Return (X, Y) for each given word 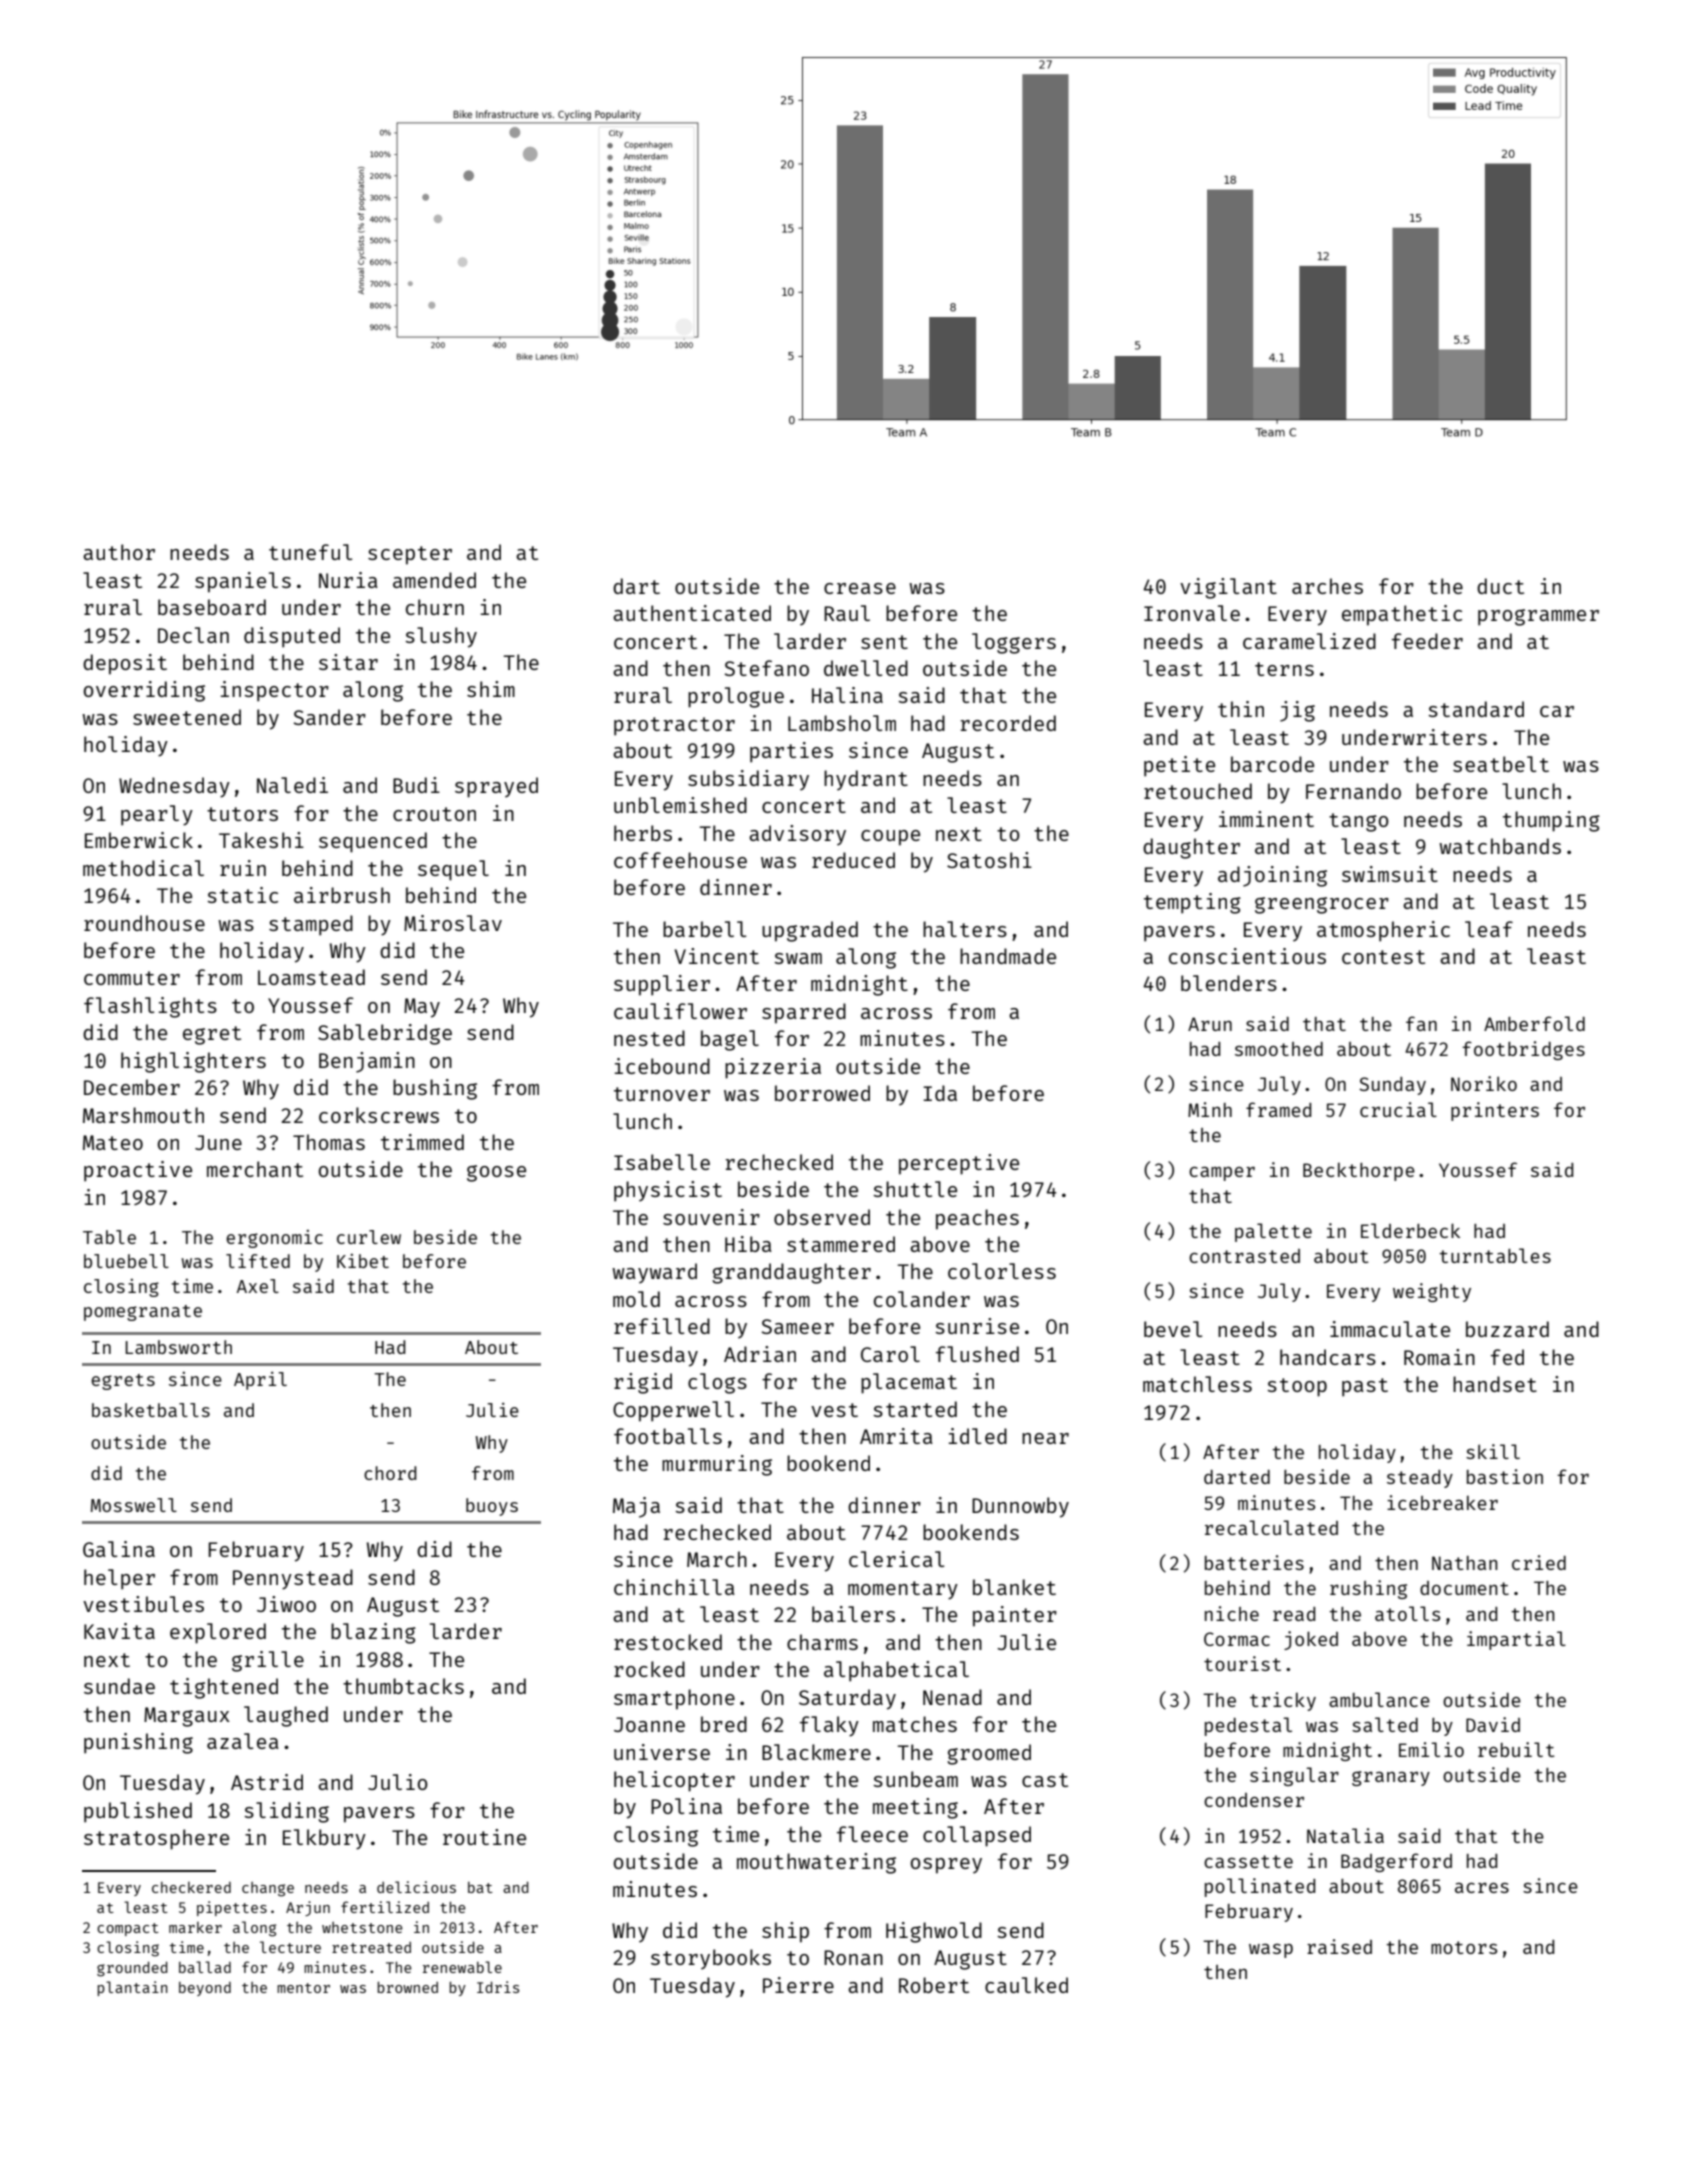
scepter (410, 555)
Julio (398, 1782)
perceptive (959, 1164)
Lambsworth (178, 1347)
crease (860, 588)
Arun (1210, 1024)
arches (1327, 586)
